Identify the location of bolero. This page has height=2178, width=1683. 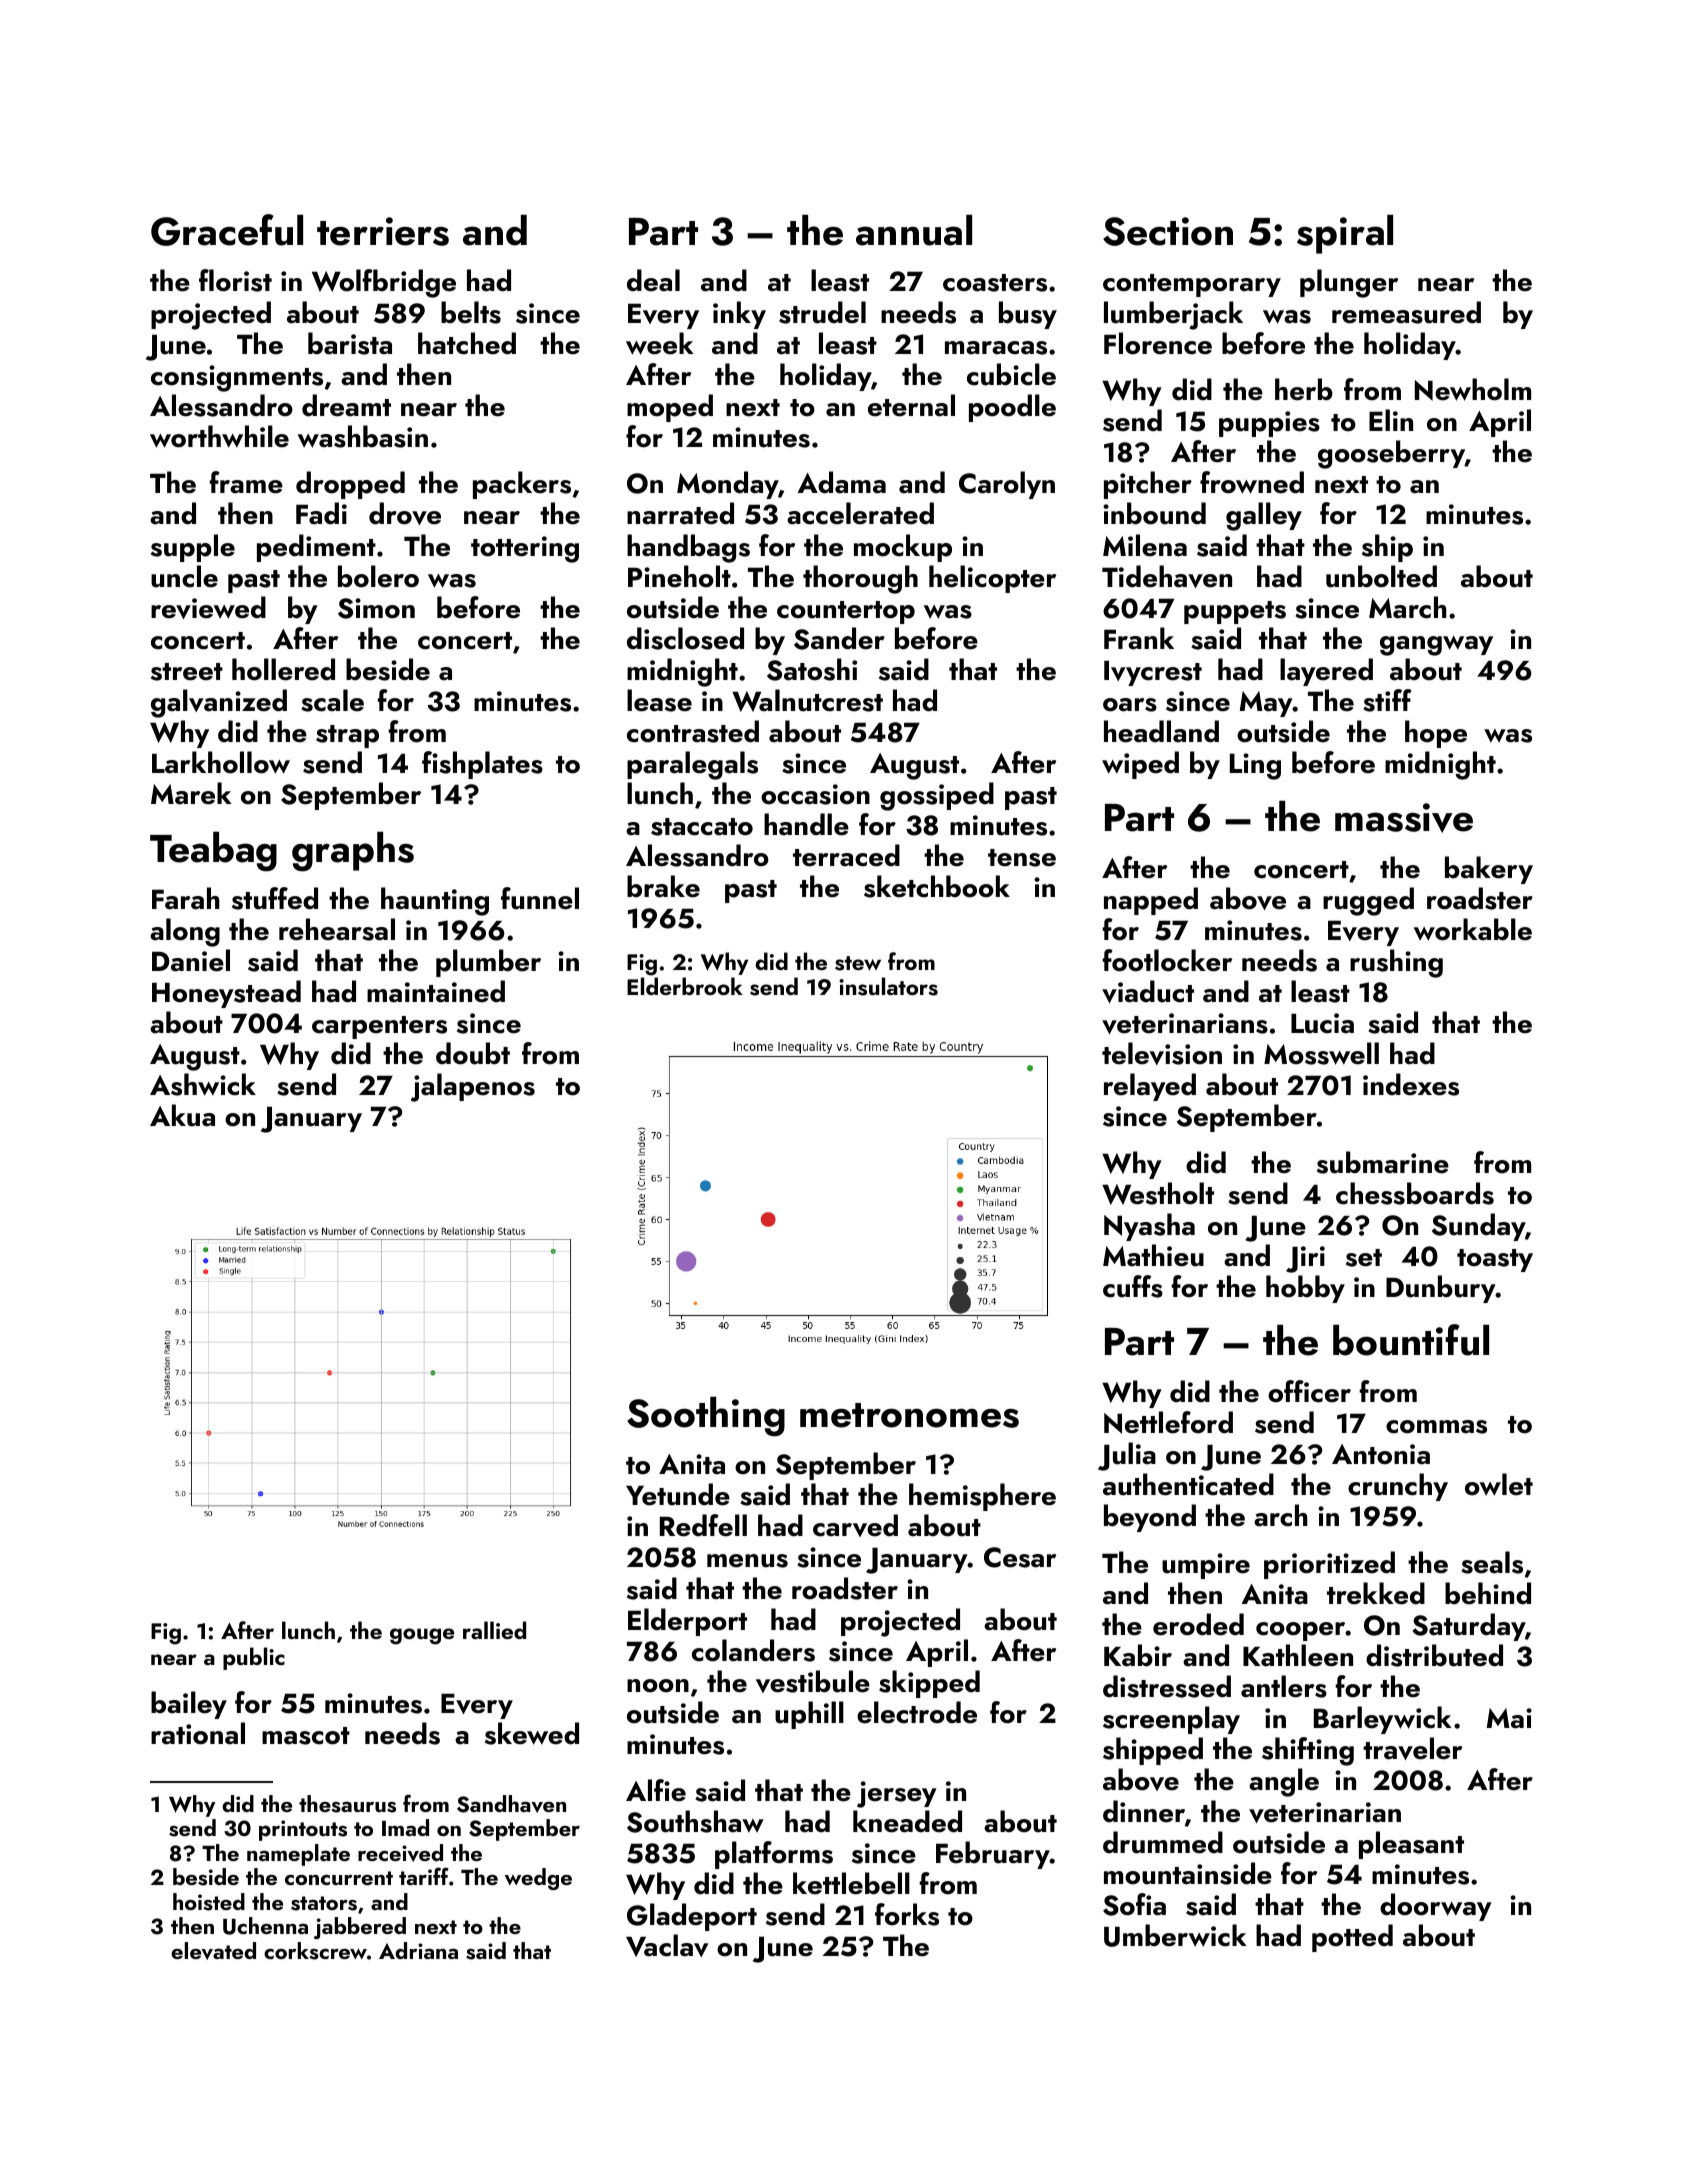
(378, 576).
